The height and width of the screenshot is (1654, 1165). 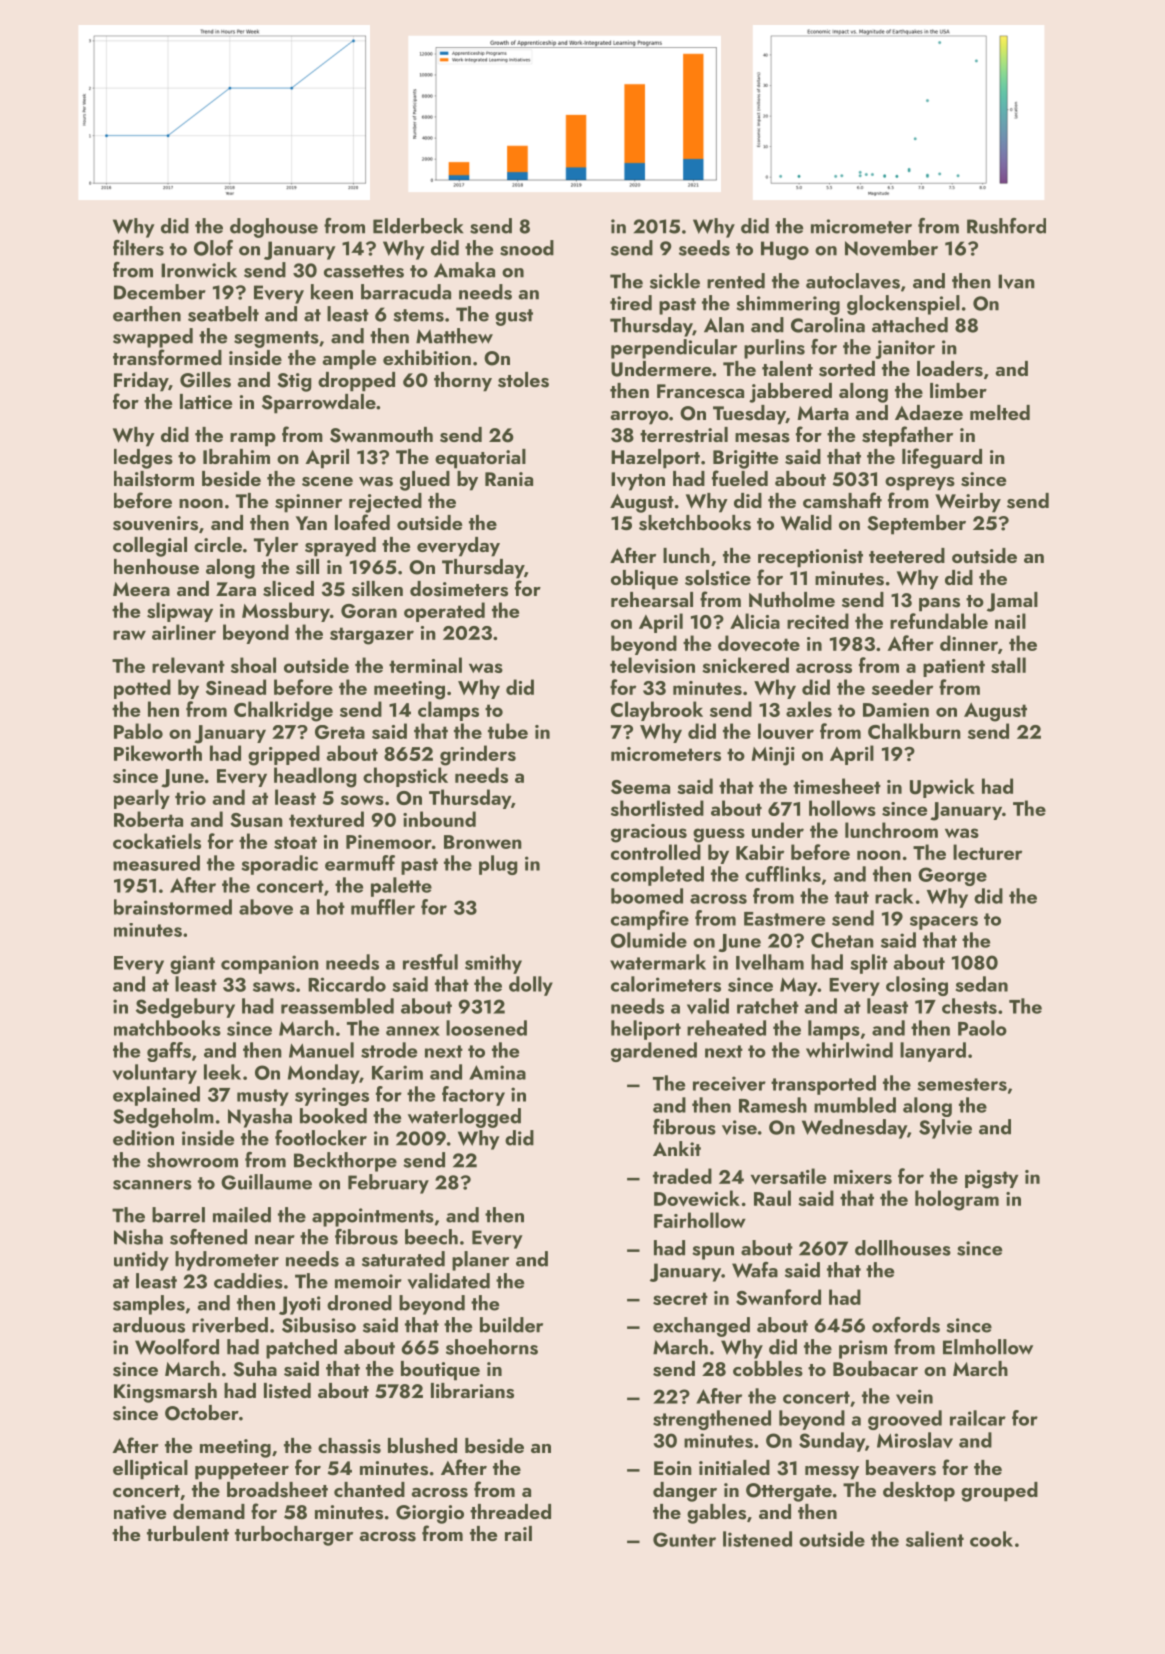 What do you see at coordinates (153, 338) in the screenshot?
I see `swapped` at bounding box center [153, 338].
